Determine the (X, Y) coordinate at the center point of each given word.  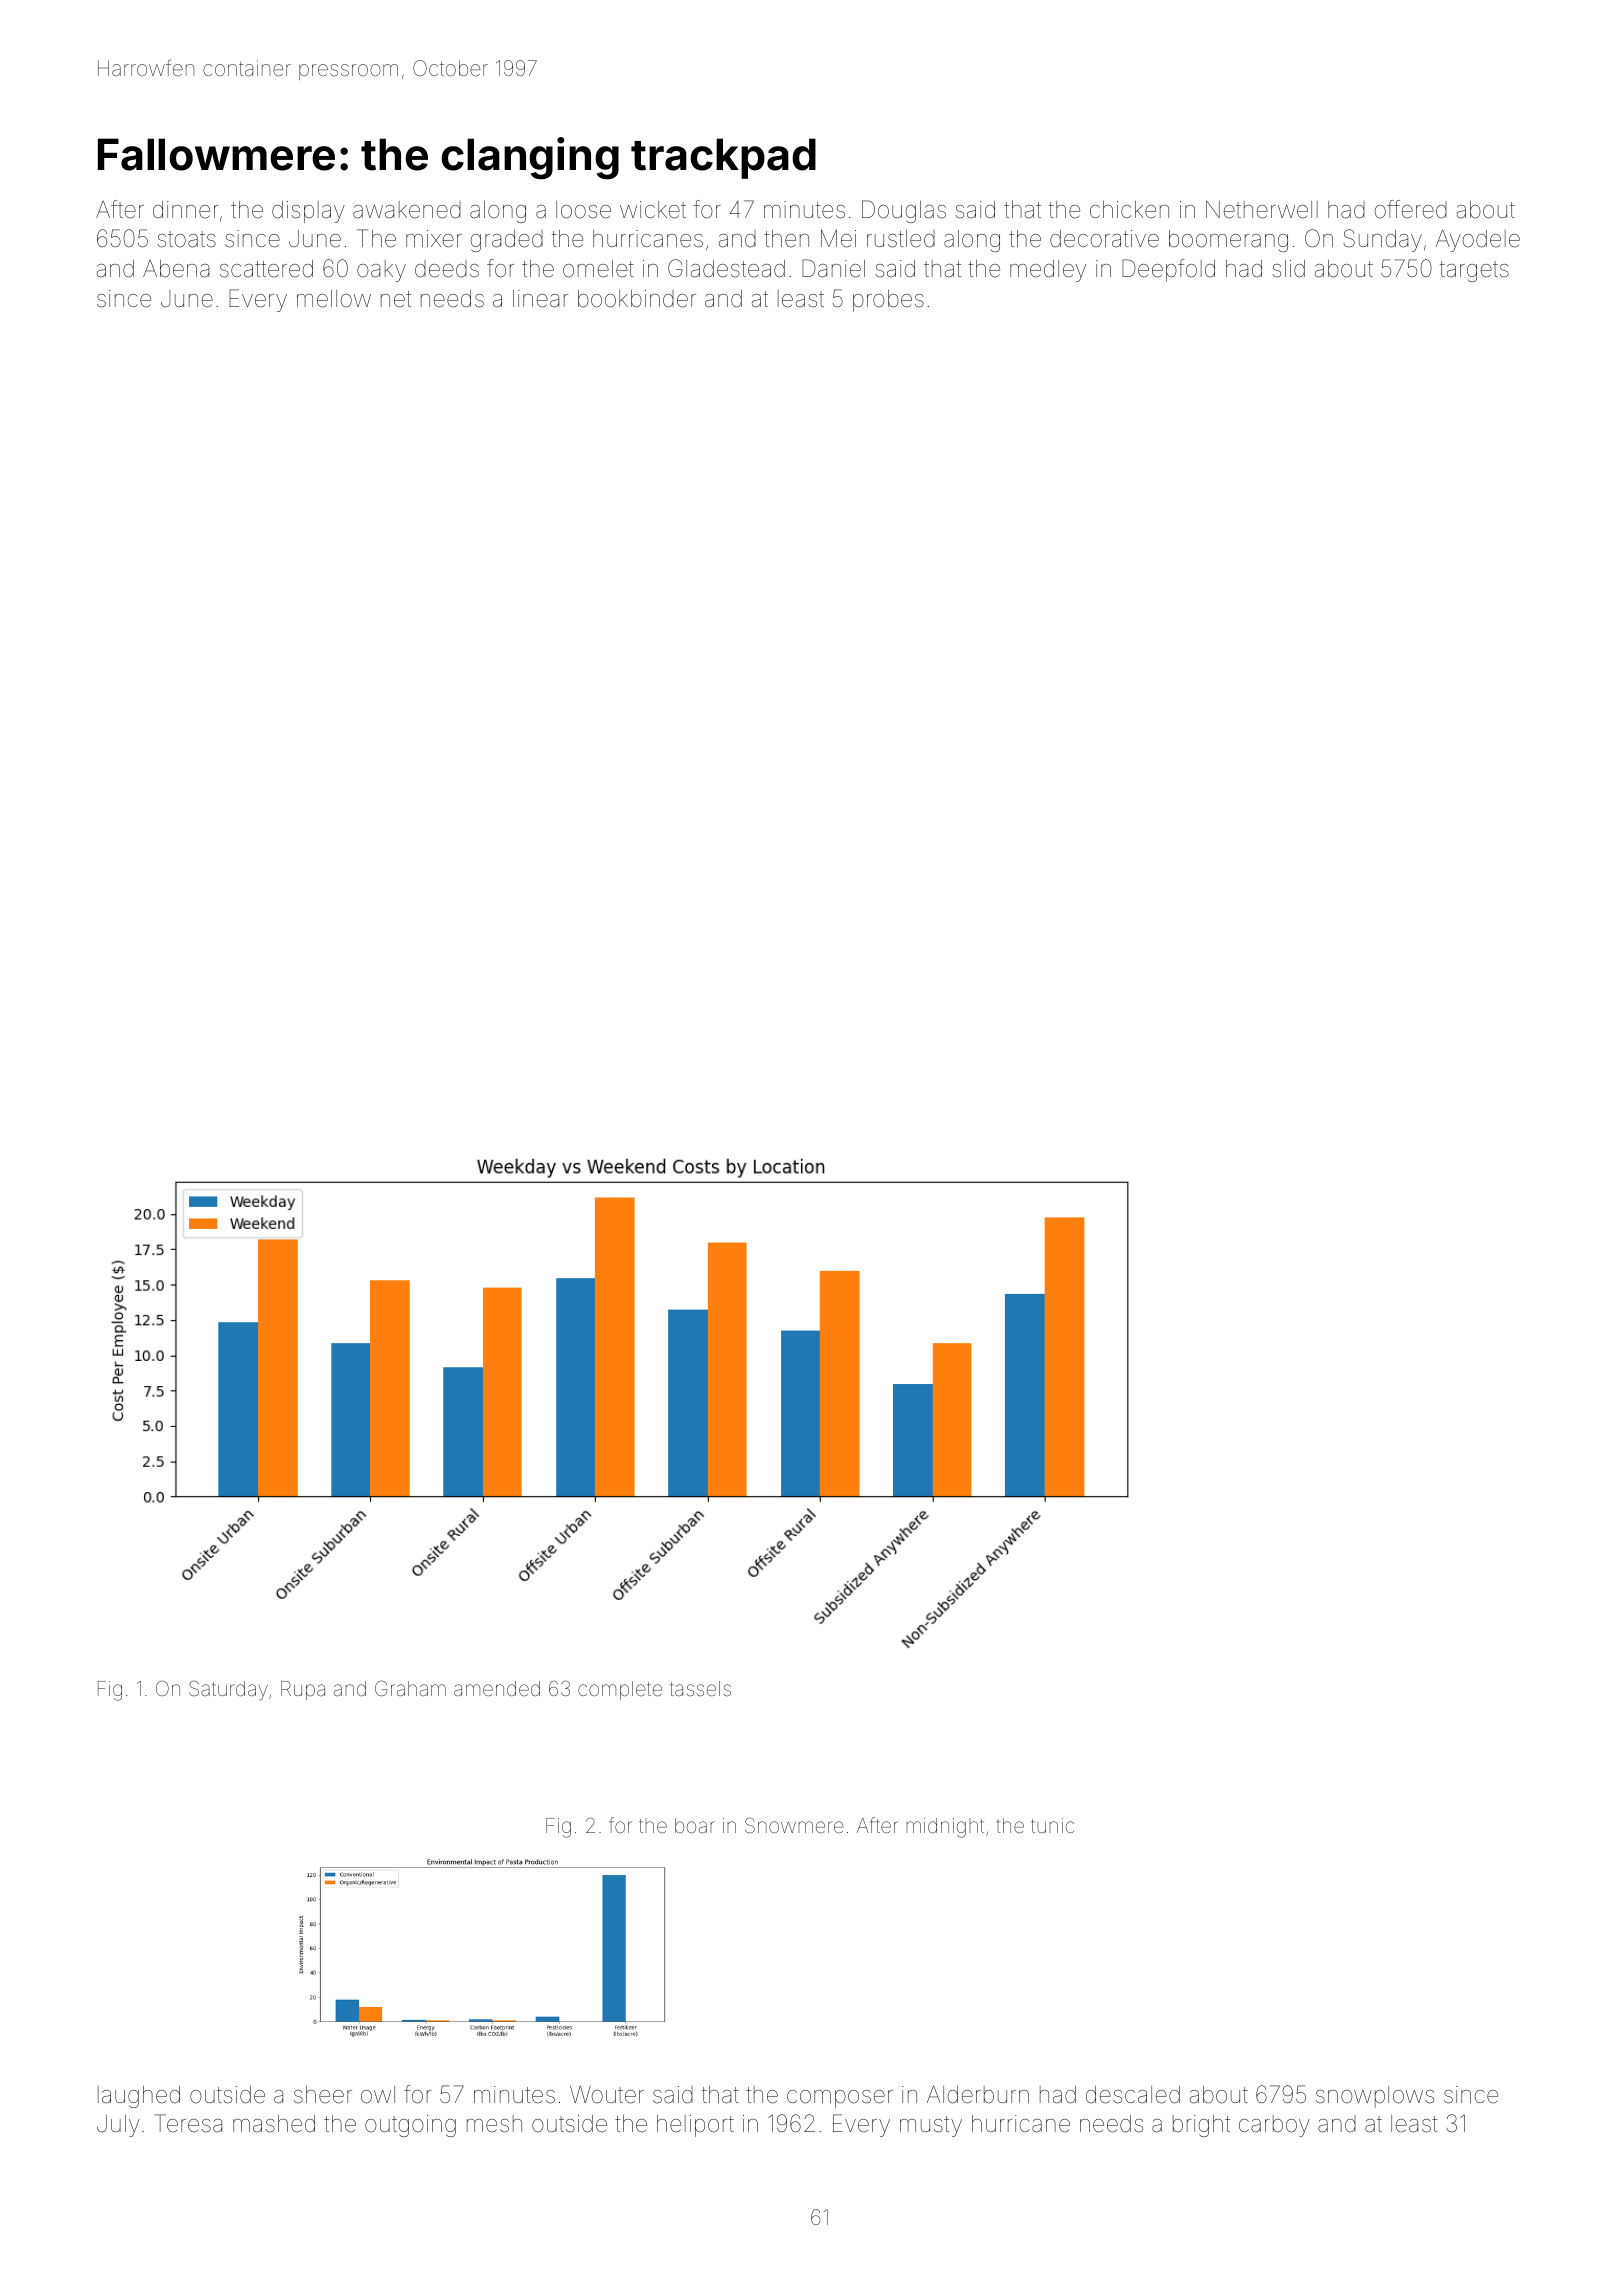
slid (1288, 269)
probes (888, 301)
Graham (410, 1688)
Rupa (303, 1690)
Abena (176, 269)
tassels (700, 1688)
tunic (1052, 1825)
